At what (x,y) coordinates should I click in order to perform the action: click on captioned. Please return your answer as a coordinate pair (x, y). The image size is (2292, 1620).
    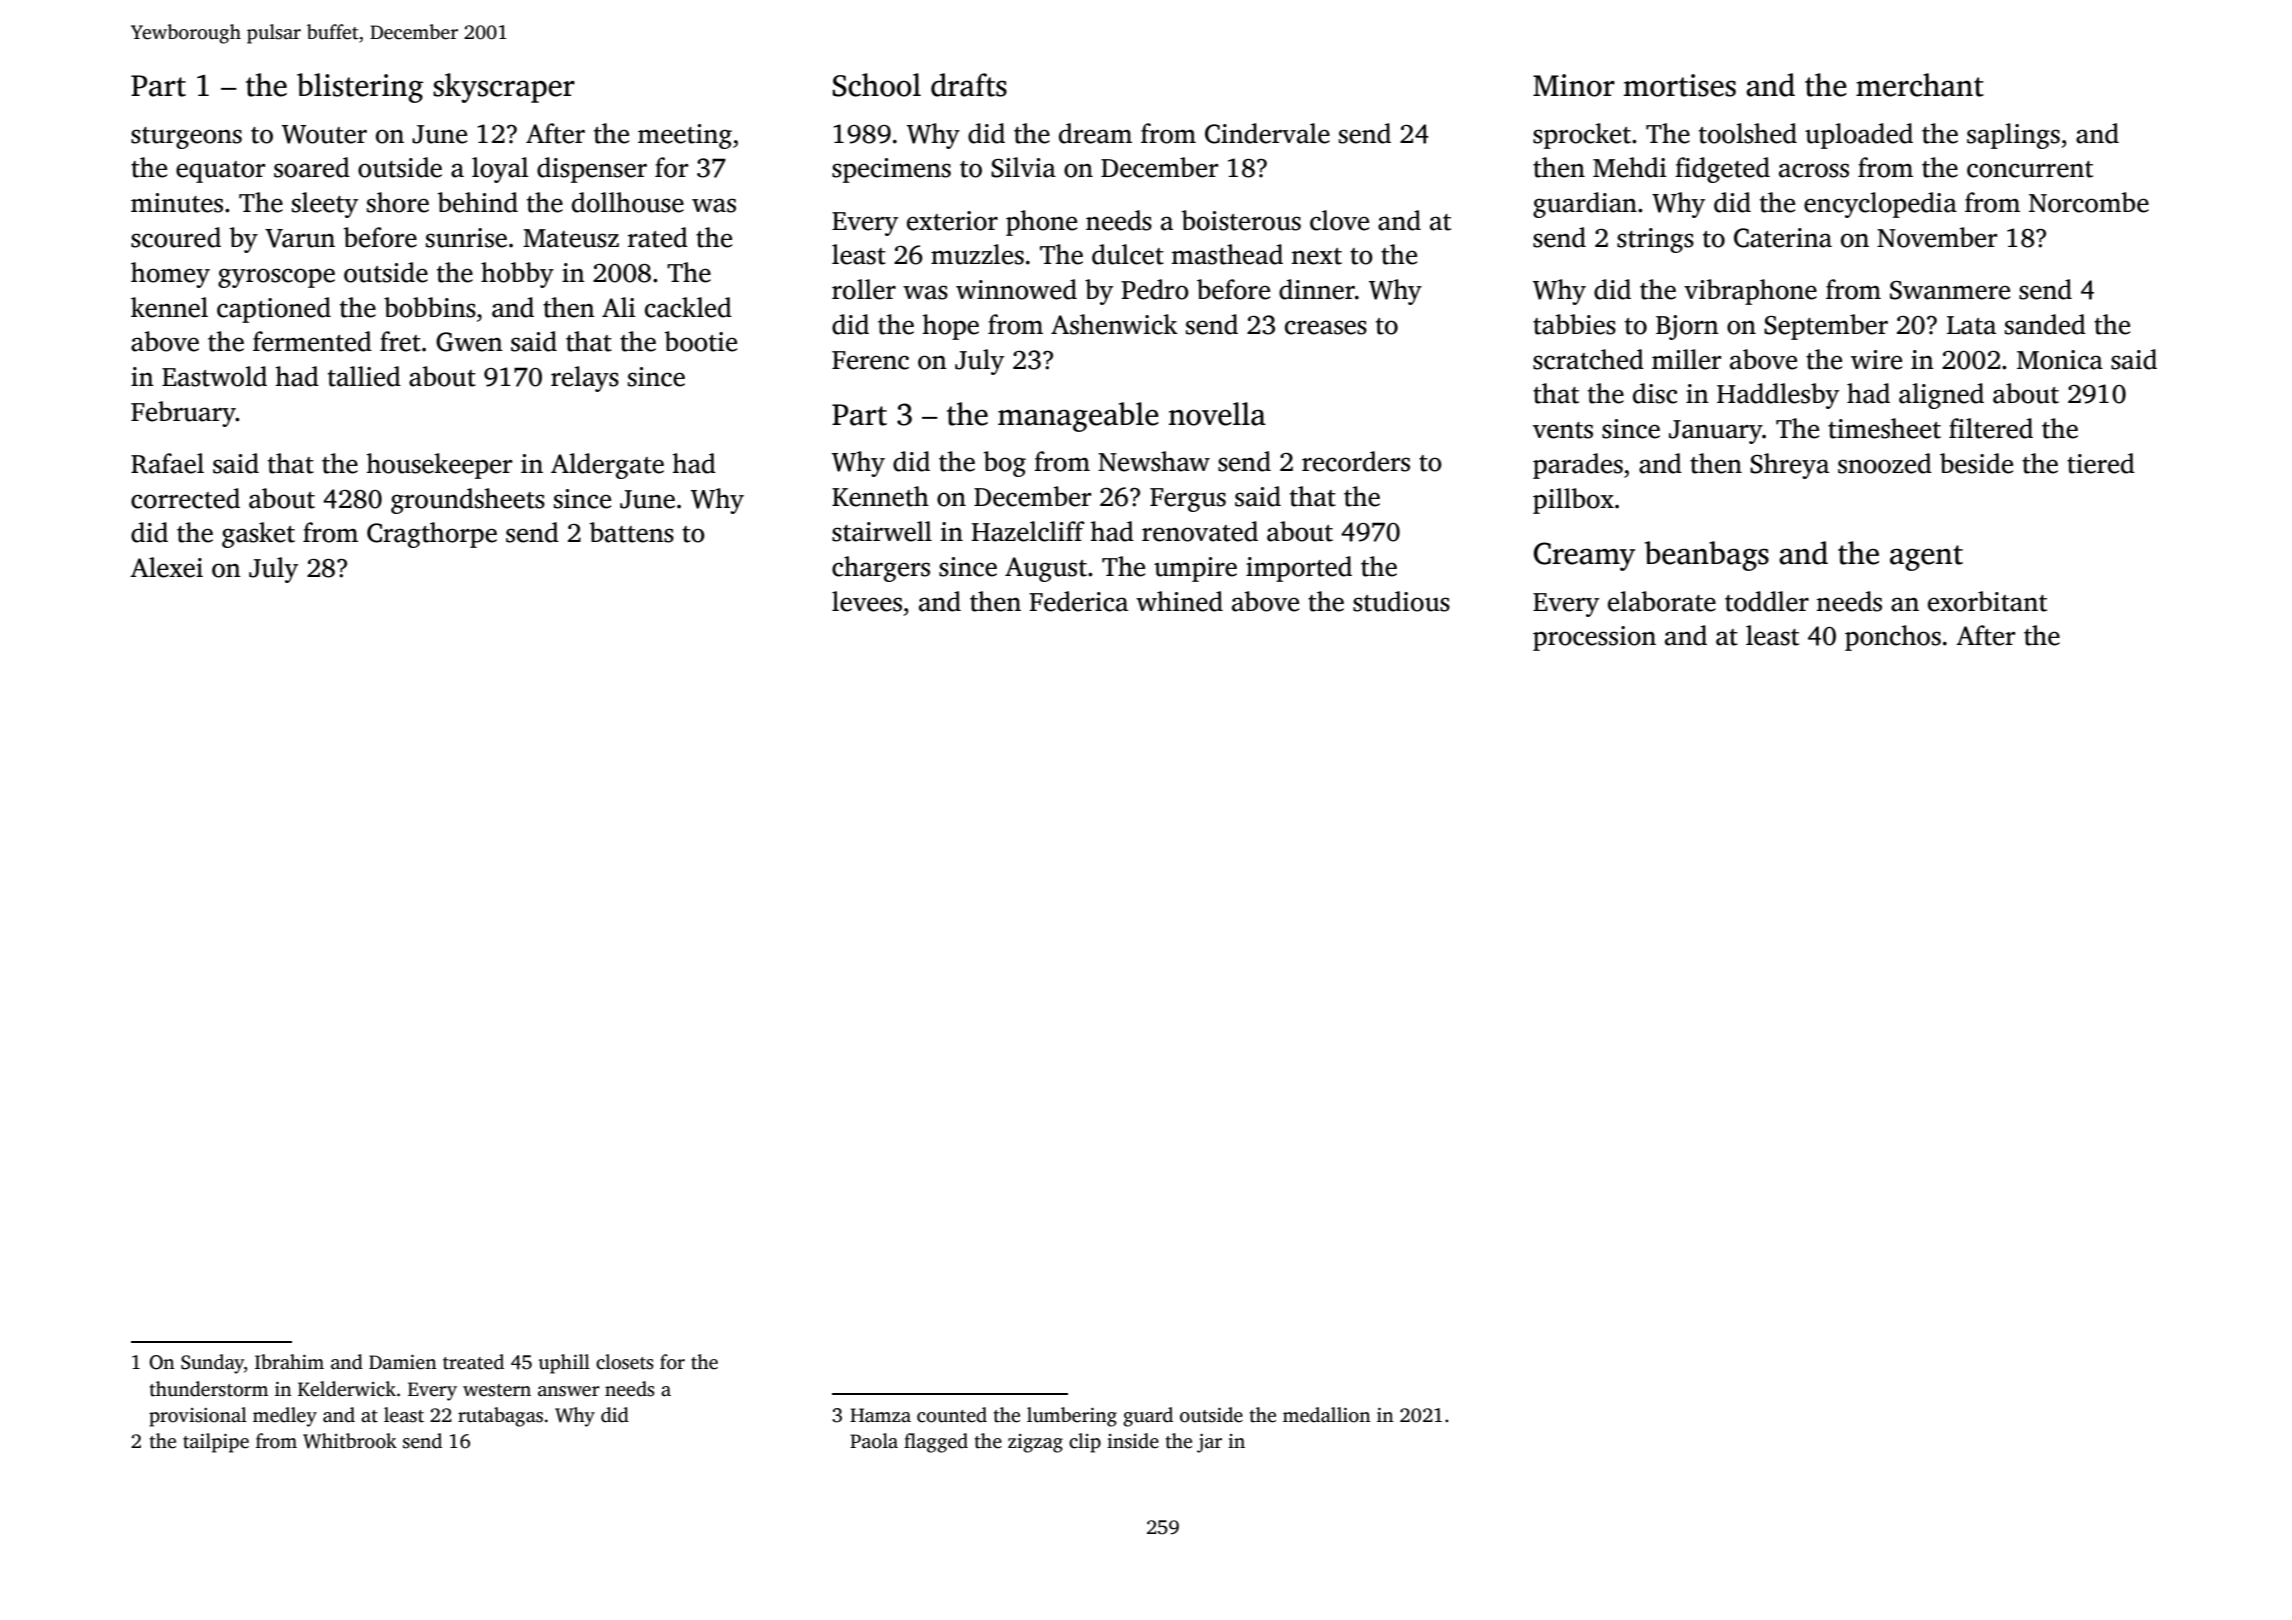
    Looking at the image, I should click on (274, 310).
